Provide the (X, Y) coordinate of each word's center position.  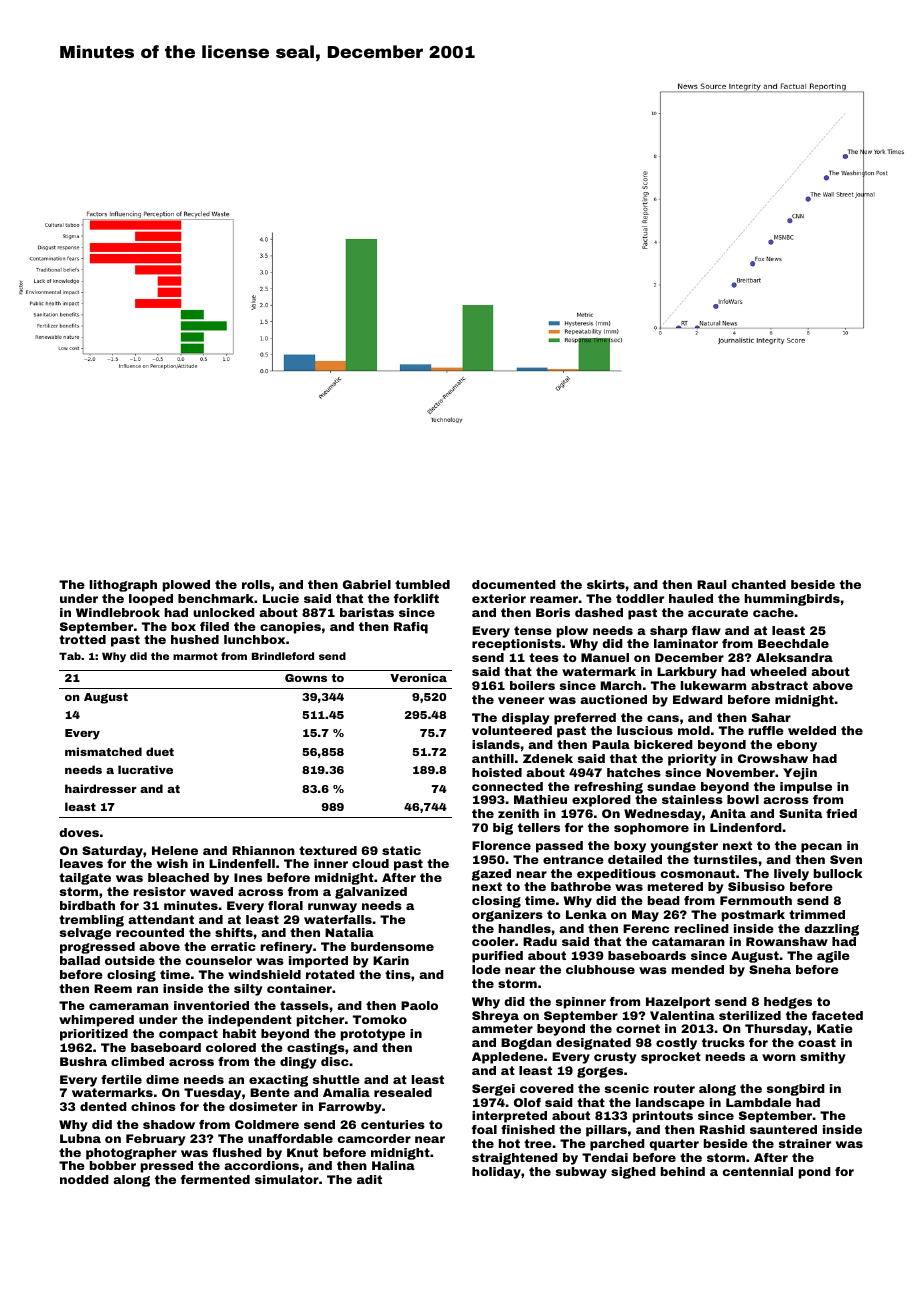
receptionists (516, 645)
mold (694, 730)
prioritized (94, 1035)
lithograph (123, 586)
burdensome (392, 946)
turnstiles (725, 859)
